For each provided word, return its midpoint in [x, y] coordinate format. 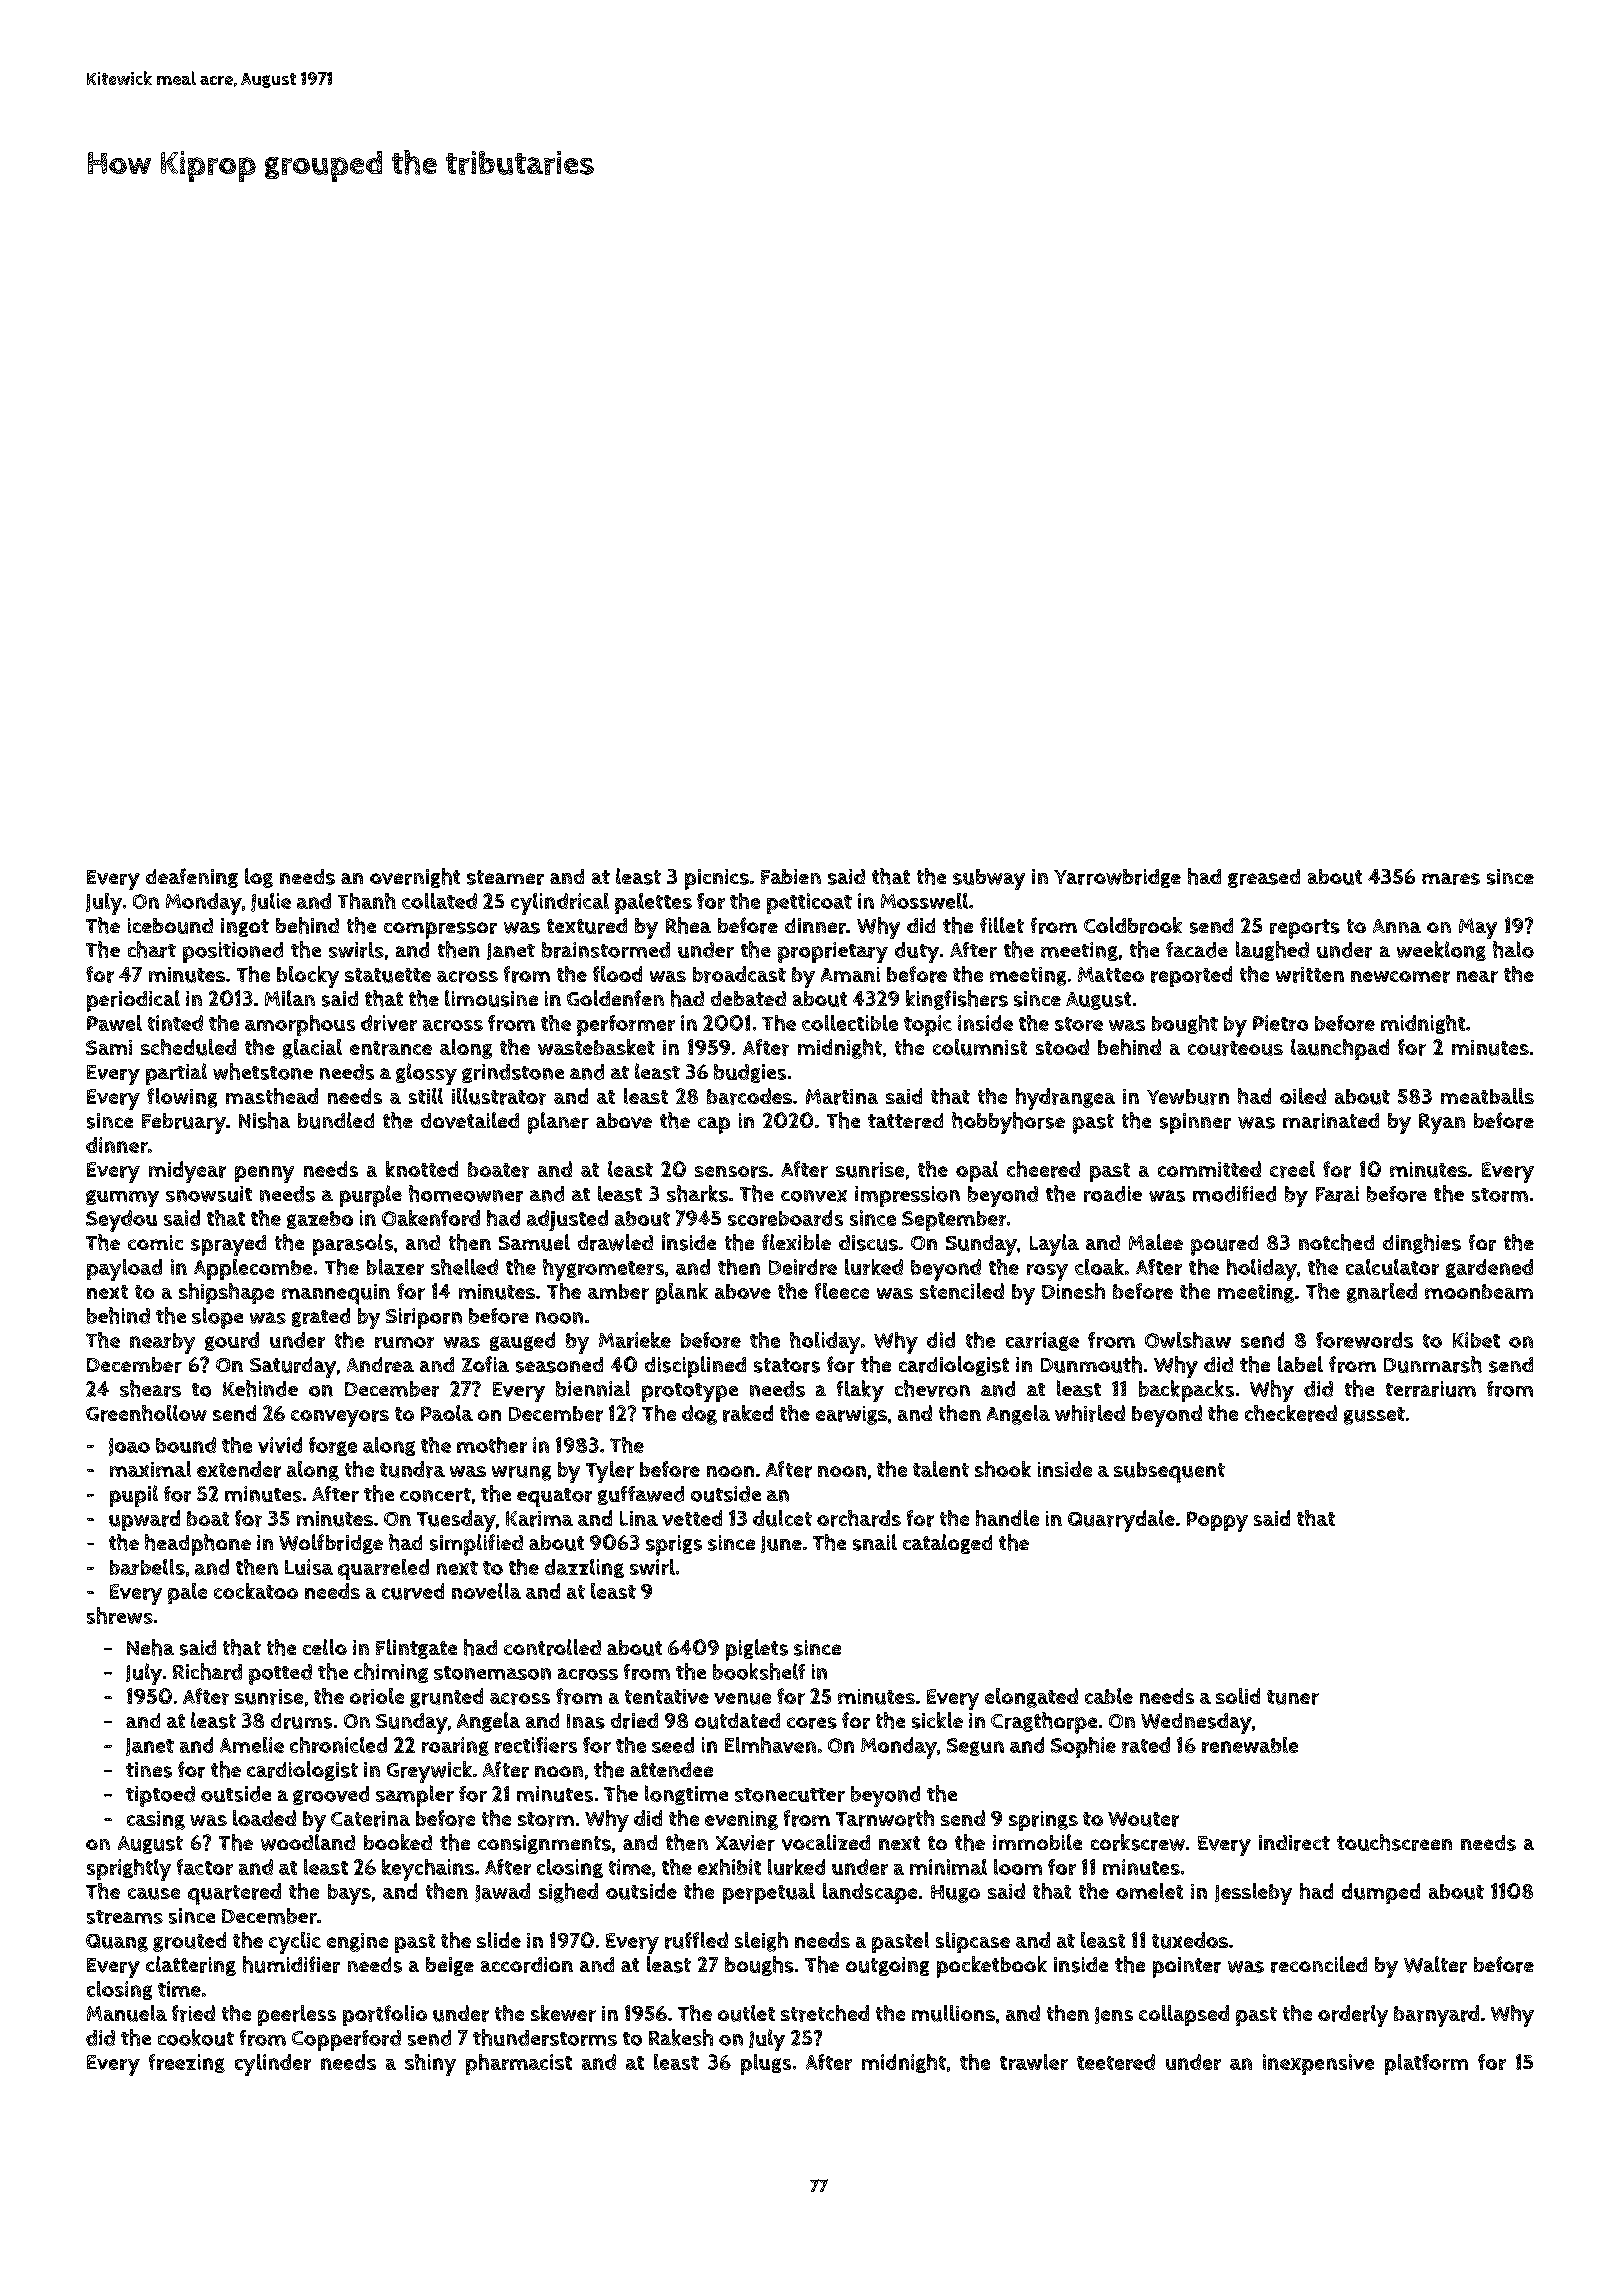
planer [558, 1123]
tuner [1293, 1697]
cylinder [273, 2065]
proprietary [833, 952]
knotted [422, 1169]
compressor [440, 930]
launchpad [1340, 1049]
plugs [766, 2064]
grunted [446, 1698]
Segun [975, 1747]
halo [1513, 949]
